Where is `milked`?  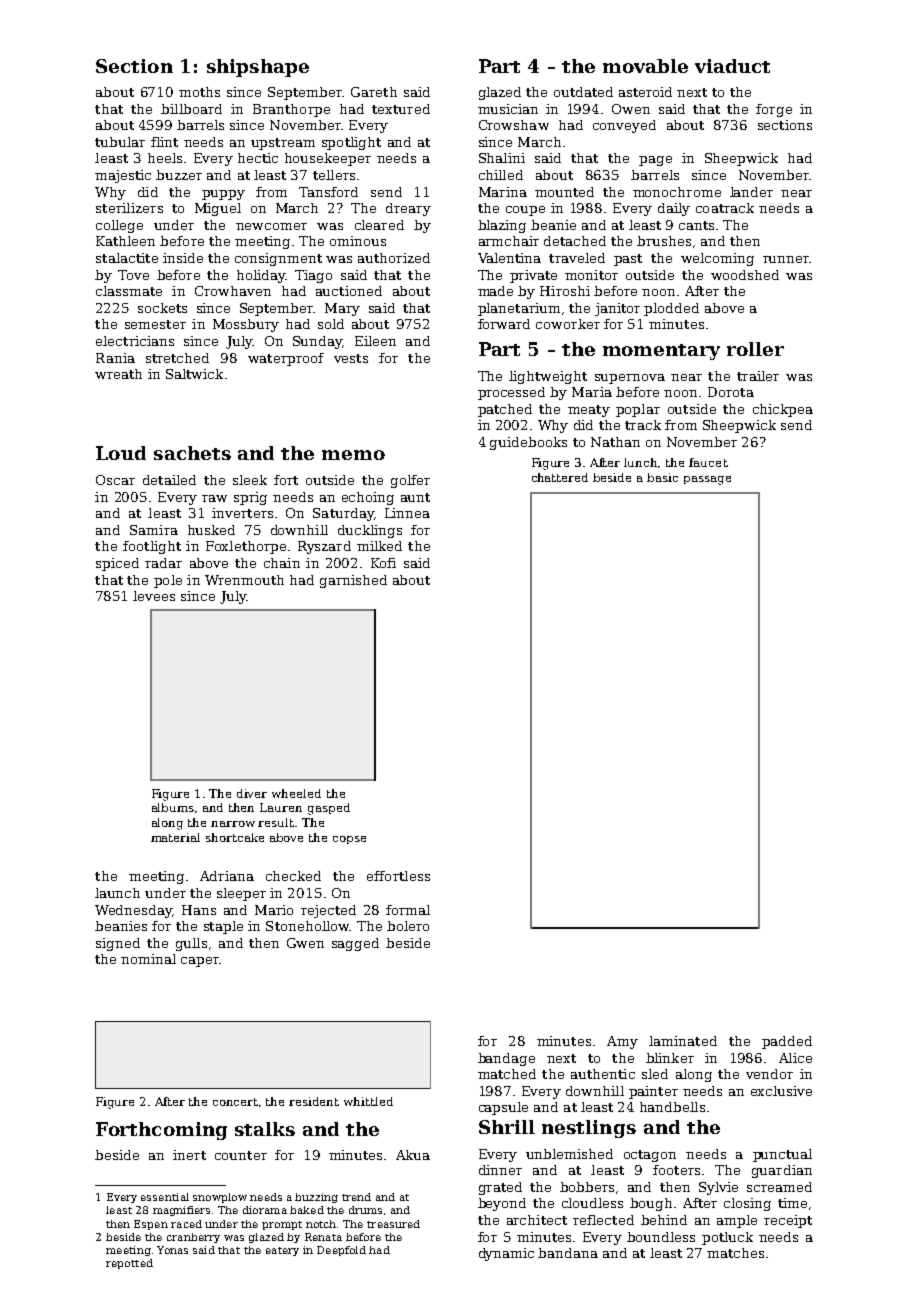 milked is located at coordinates (379, 546).
